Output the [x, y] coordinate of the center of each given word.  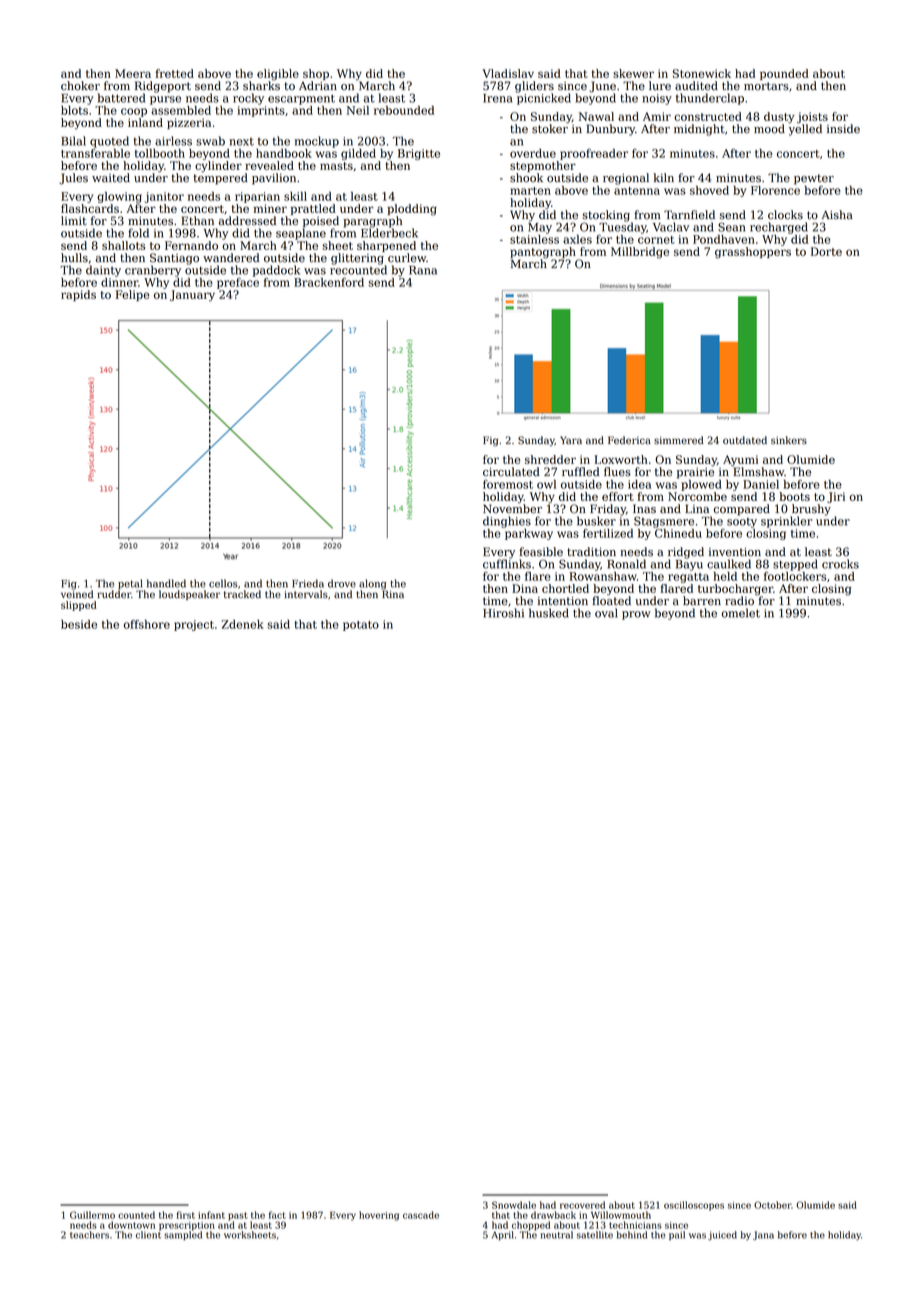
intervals [306, 594]
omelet [741, 613]
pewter [814, 179]
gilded [358, 154]
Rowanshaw [603, 576]
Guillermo [92, 1215]
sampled [183, 1235]
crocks [840, 564]
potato [361, 626]
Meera [133, 73]
